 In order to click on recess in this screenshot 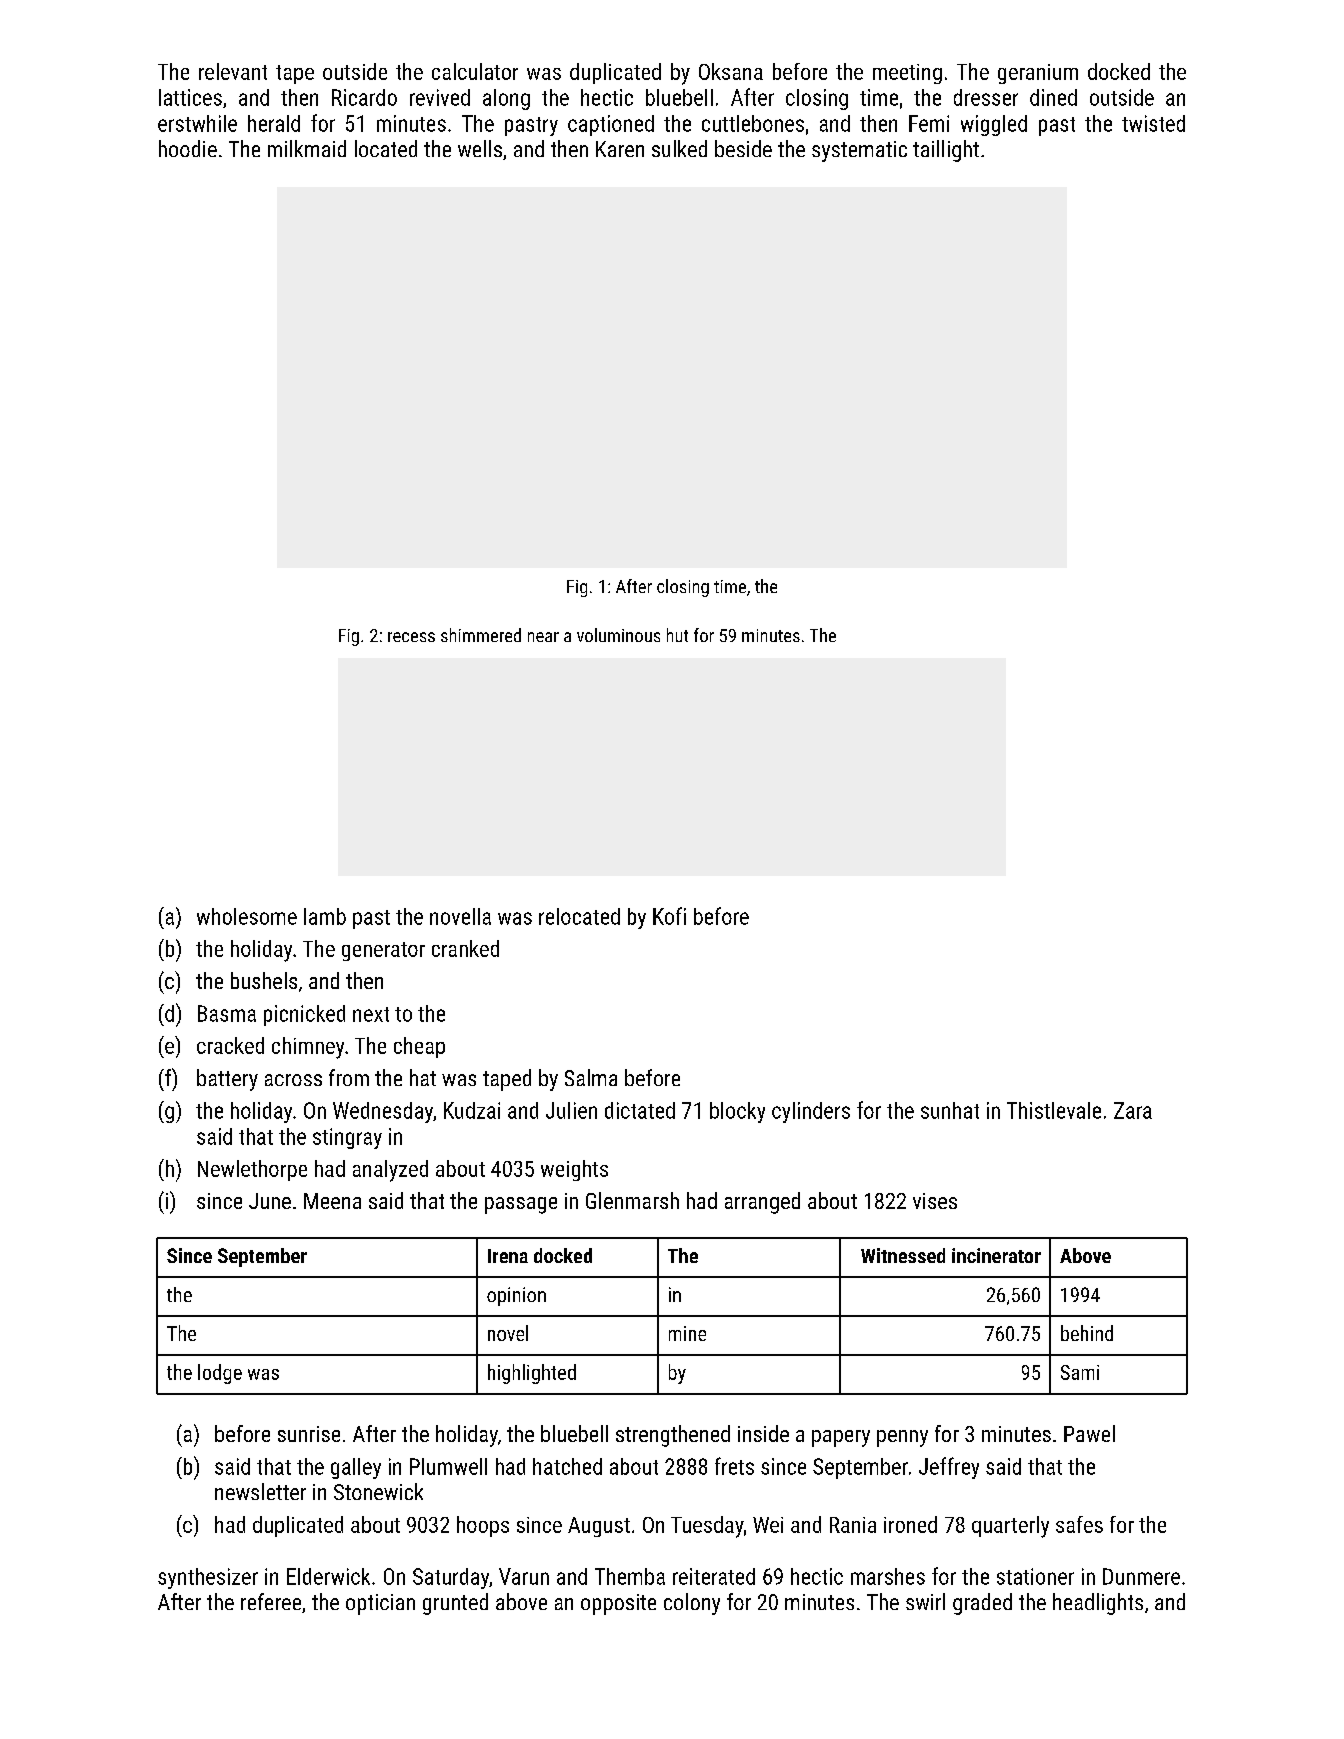, I will do `click(411, 637)`.
